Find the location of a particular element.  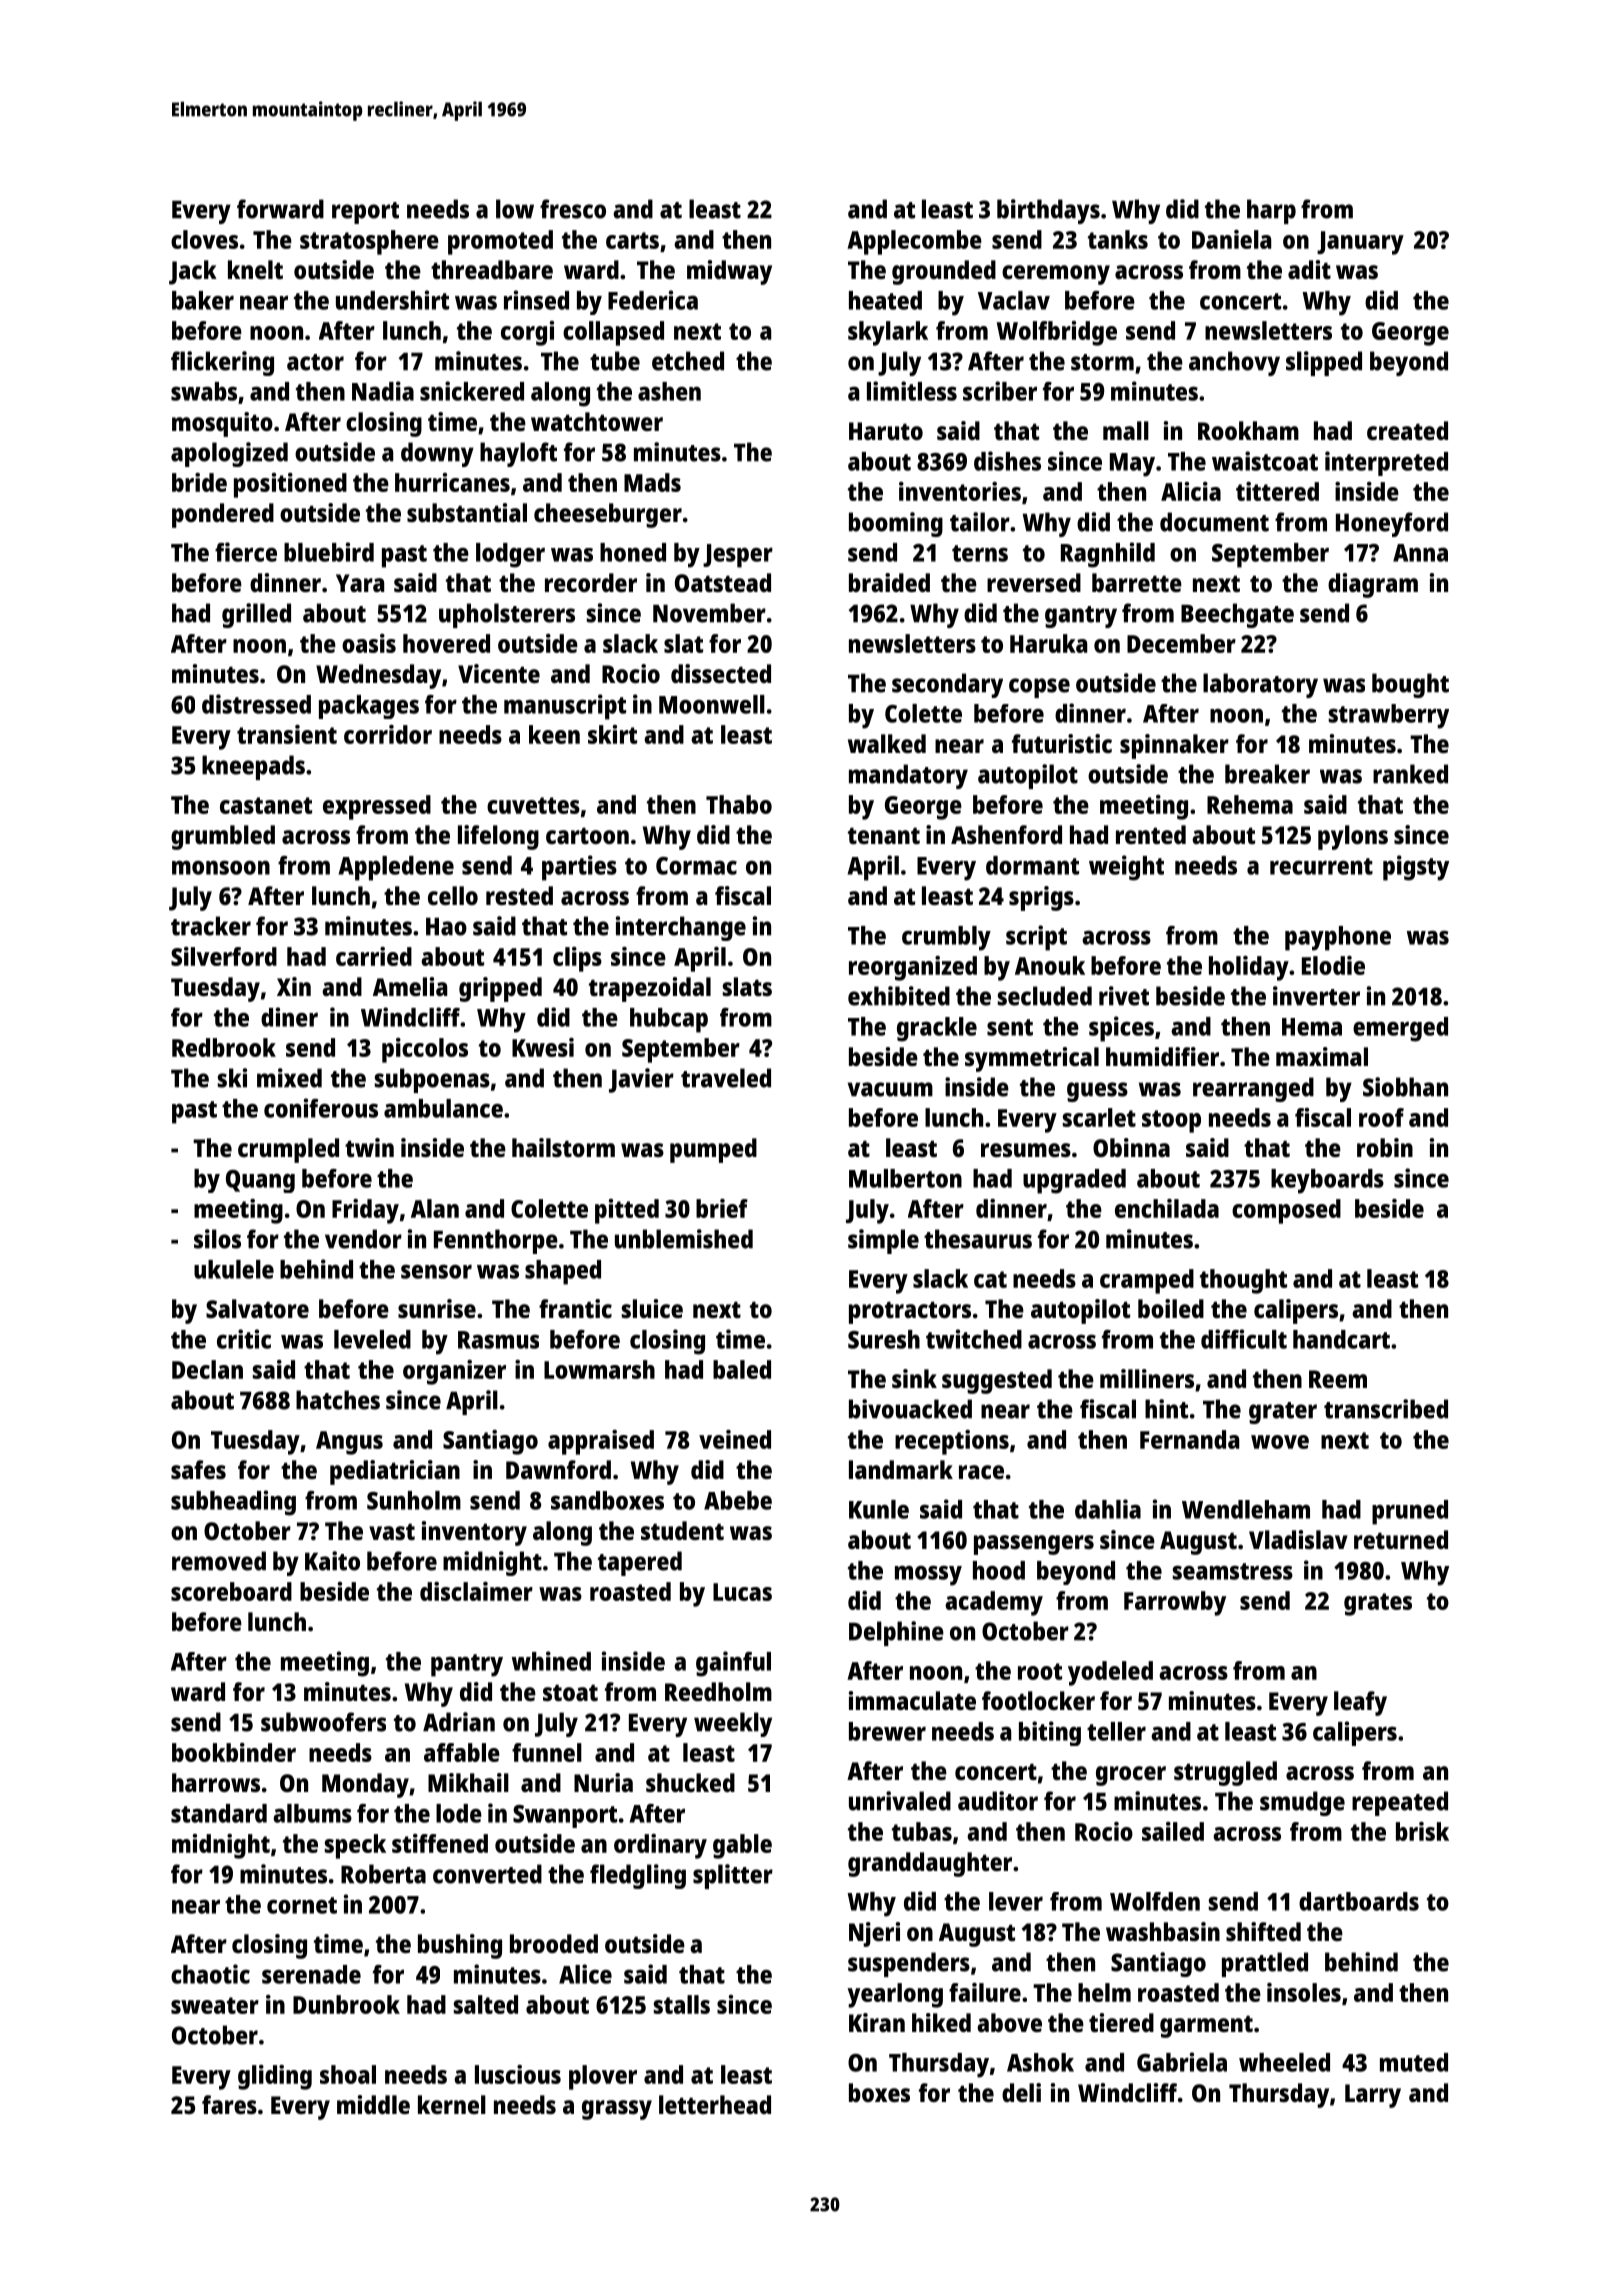

Honeyford is located at coordinates (1392, 524).
